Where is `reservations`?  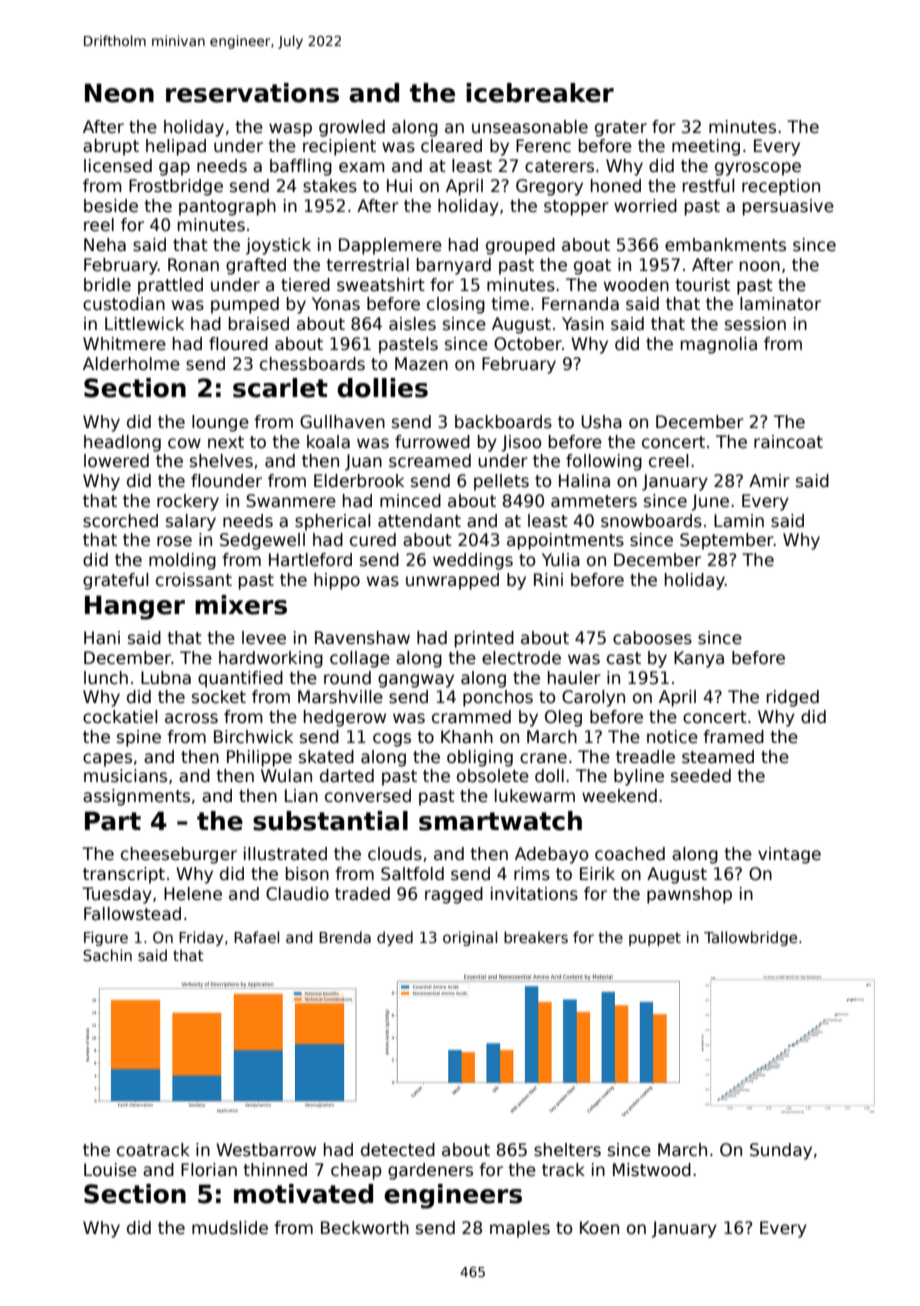
reservations is located at coordinates (252, 93).
